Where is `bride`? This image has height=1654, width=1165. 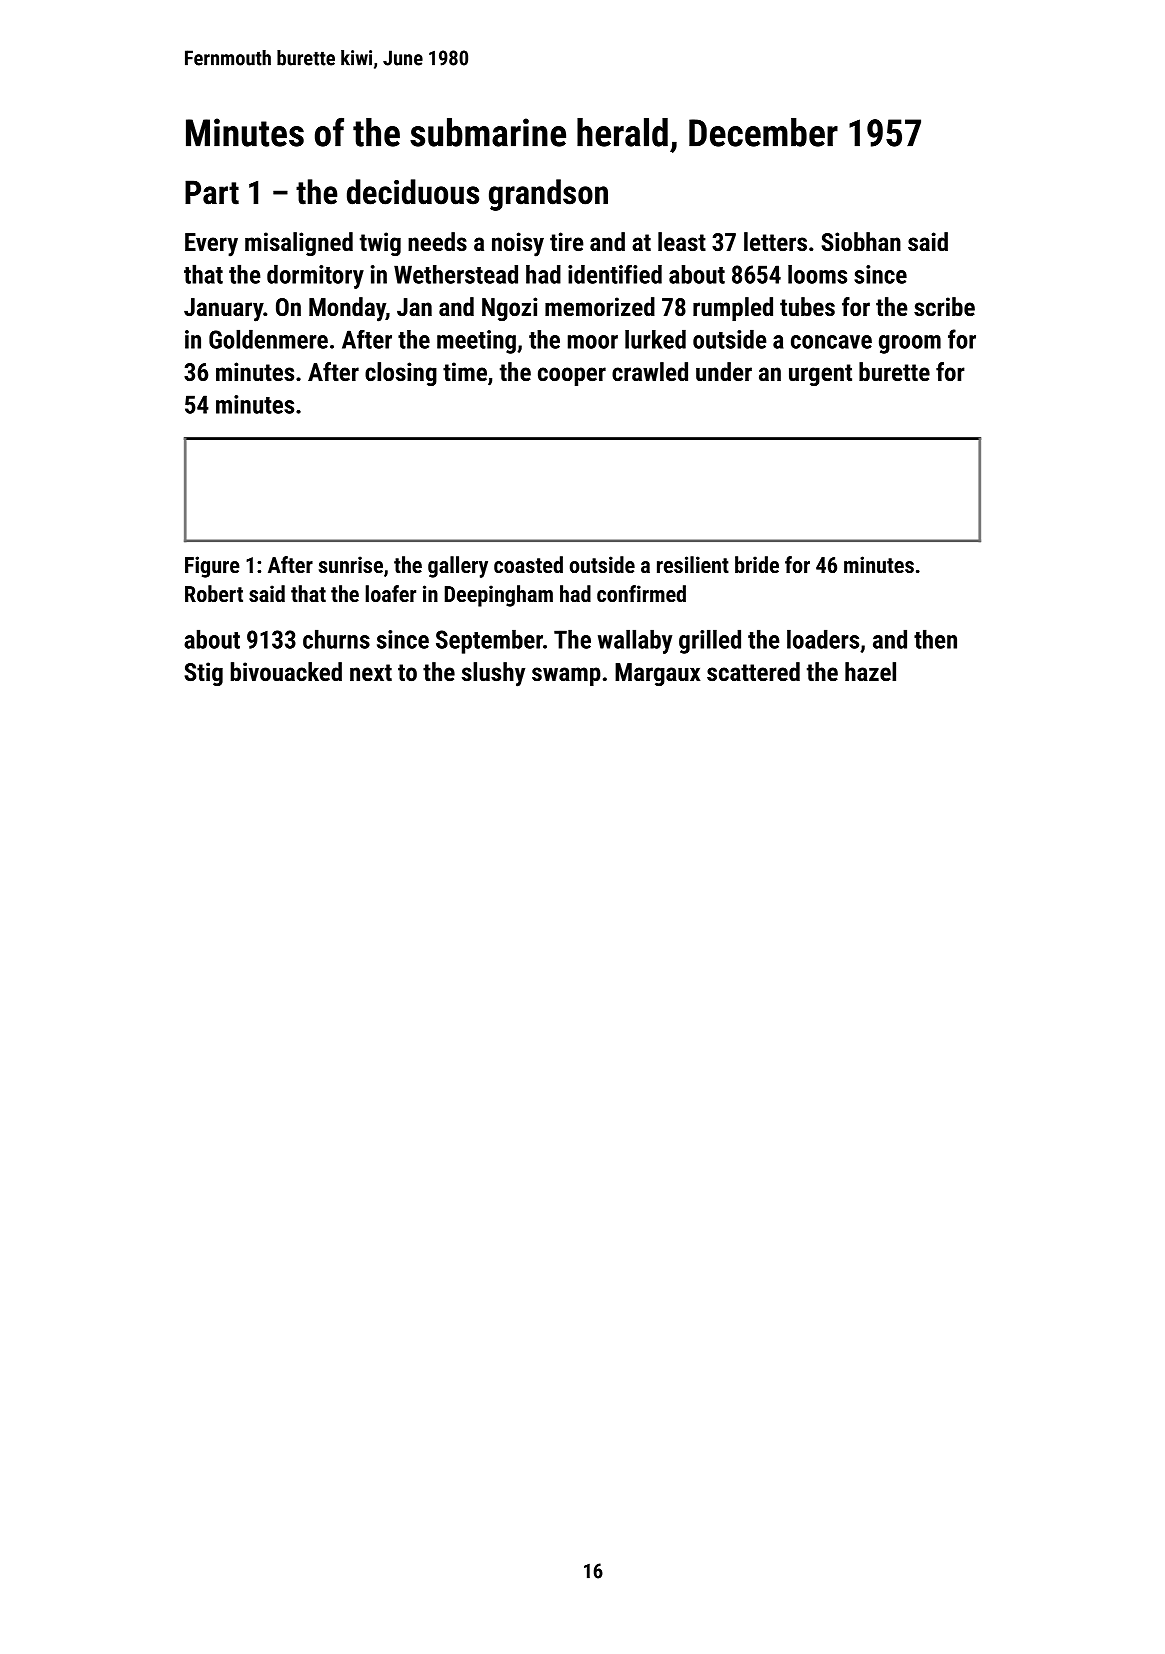 bride is located at coordinates (757, 564).
